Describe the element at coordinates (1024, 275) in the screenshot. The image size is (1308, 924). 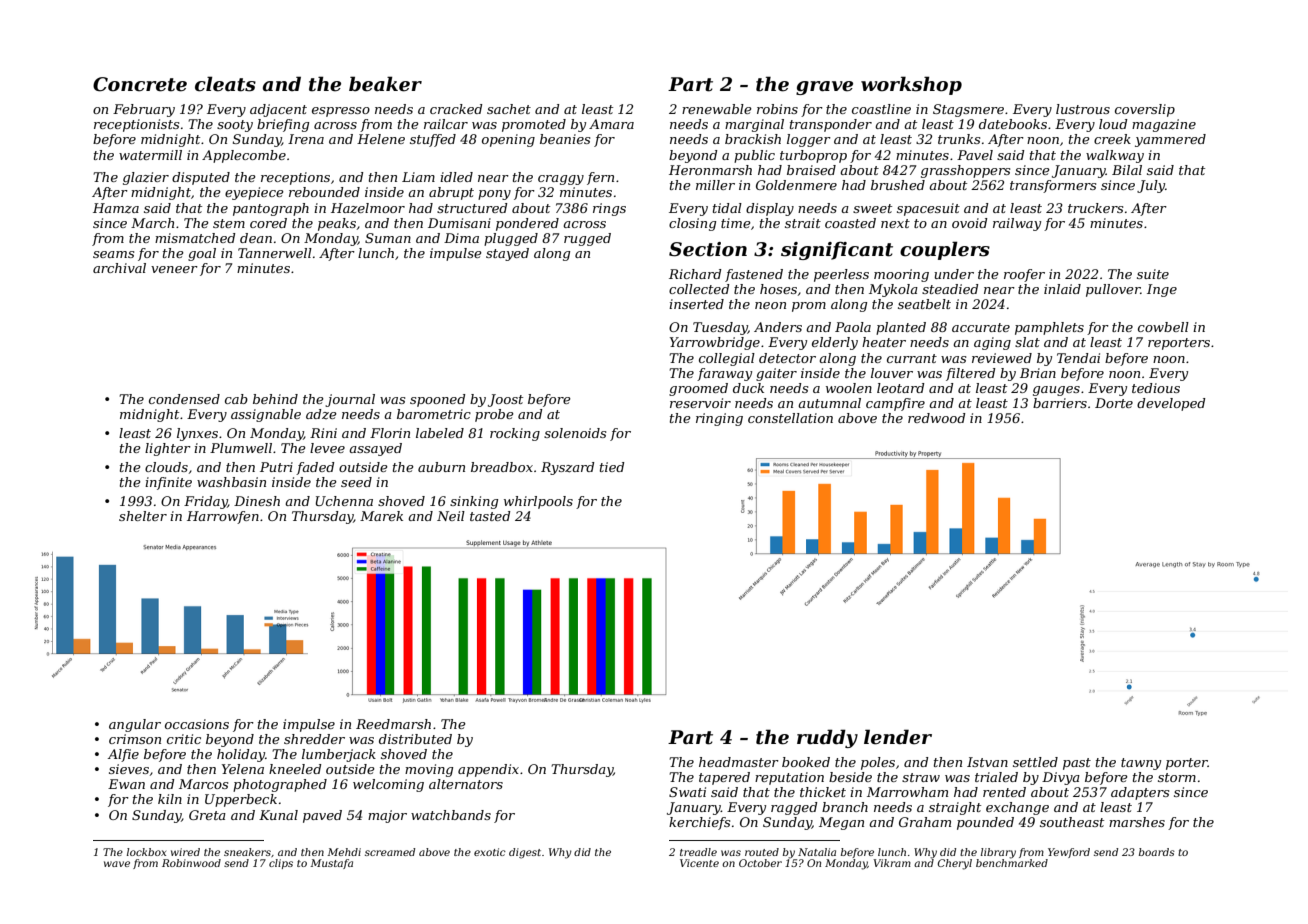
I see `roofer` at that location.
